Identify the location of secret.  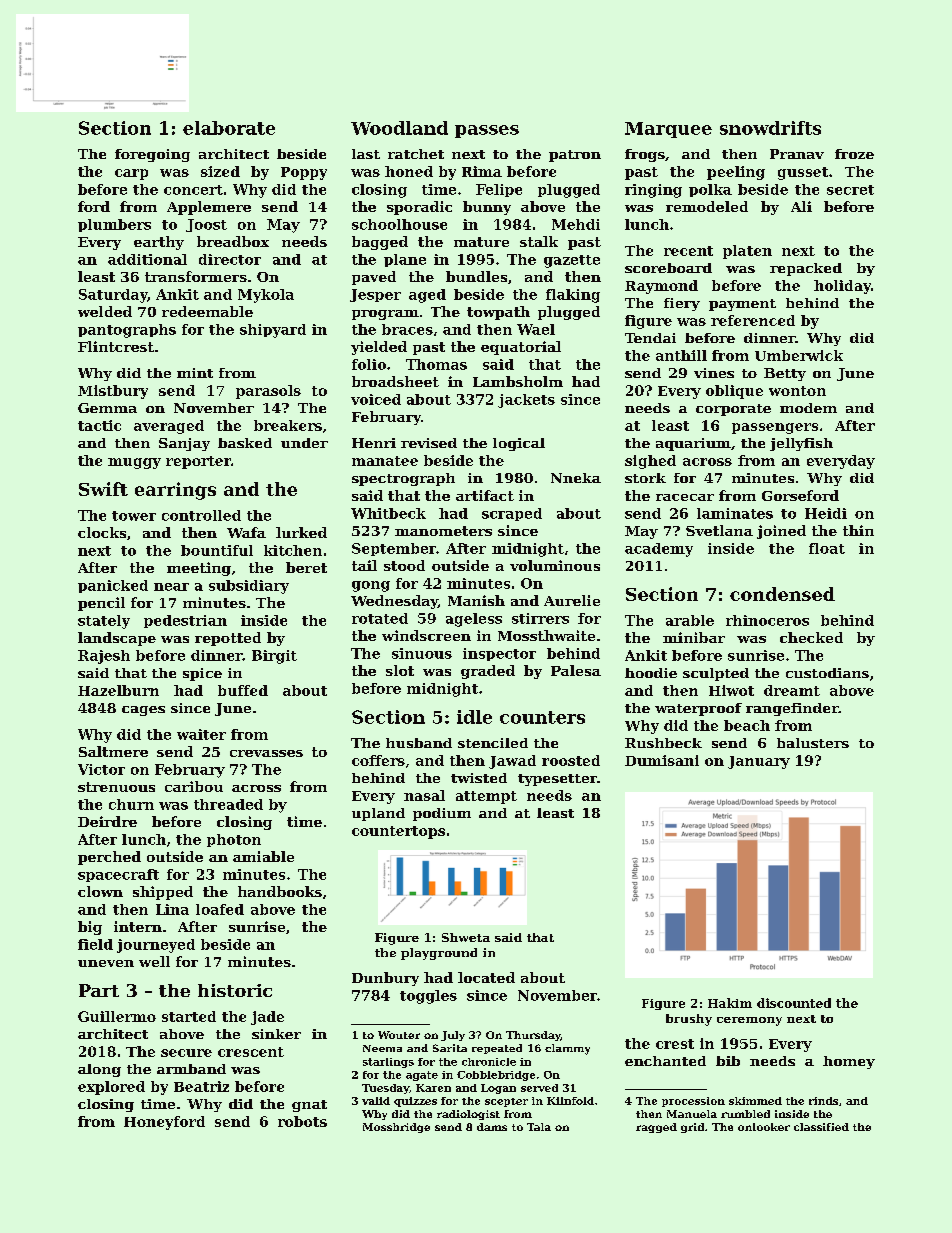
(850, 190).
